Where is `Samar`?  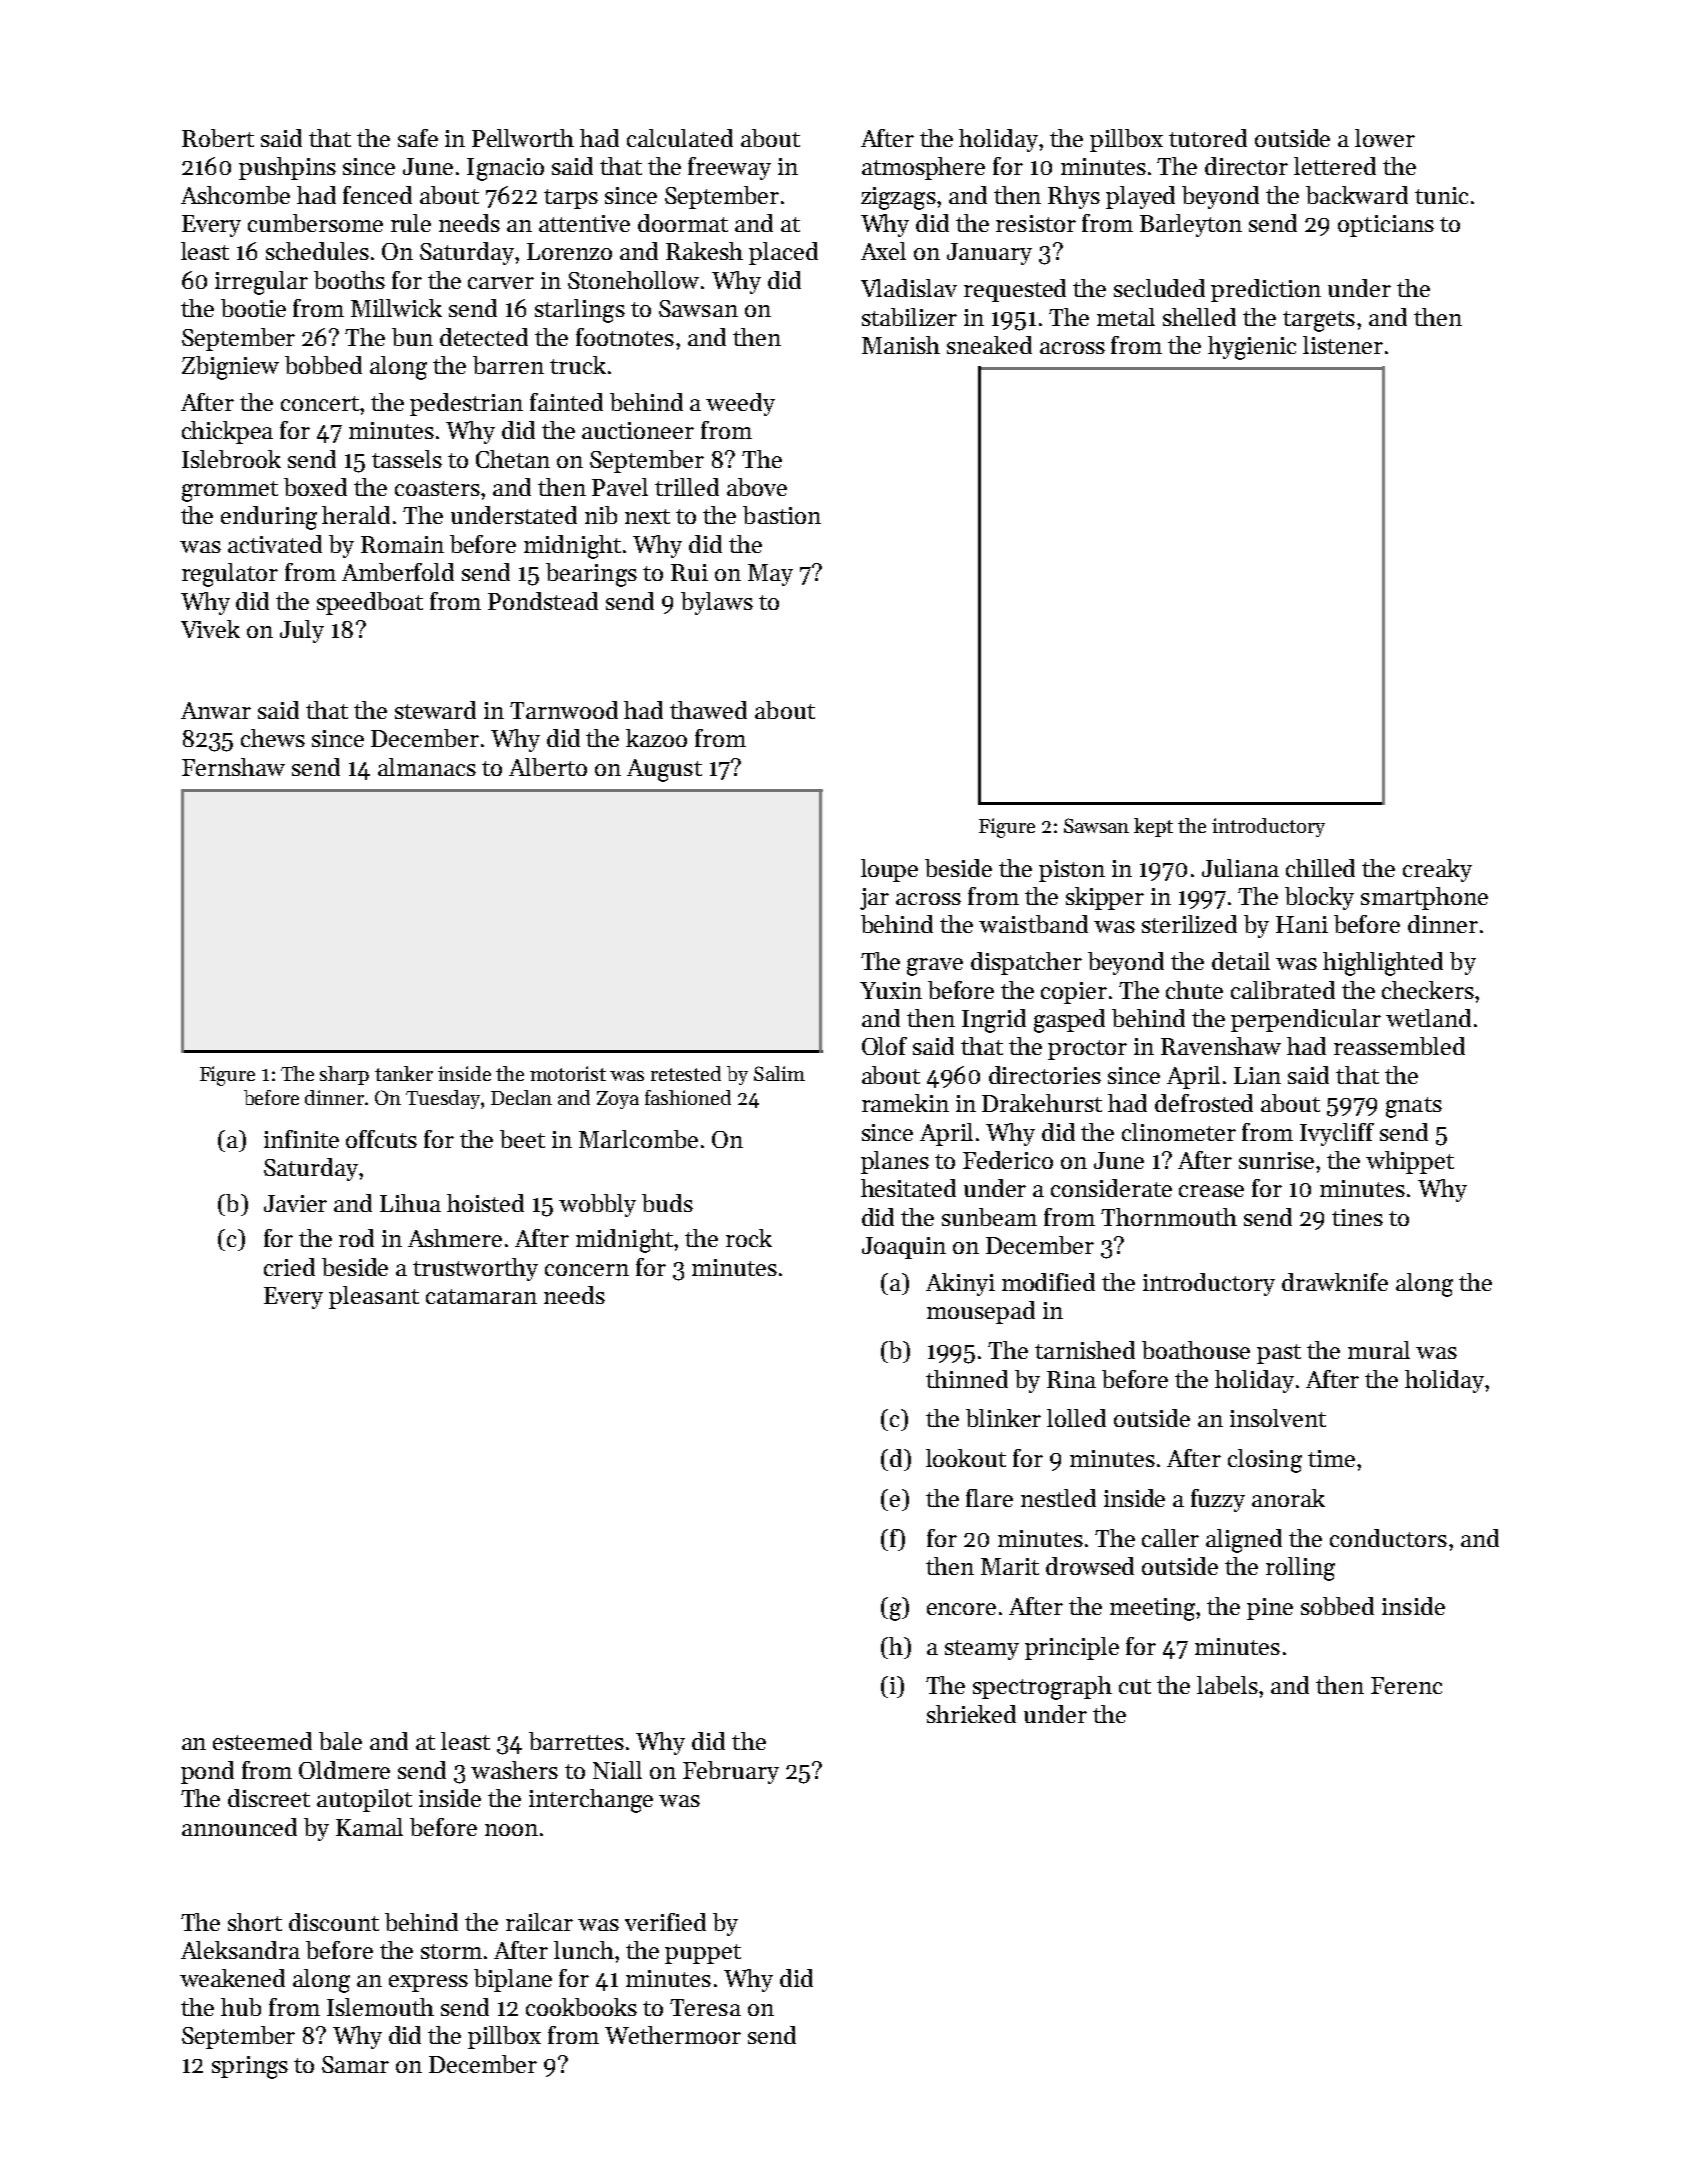
Samar is located at coordinates (355, 2064).
